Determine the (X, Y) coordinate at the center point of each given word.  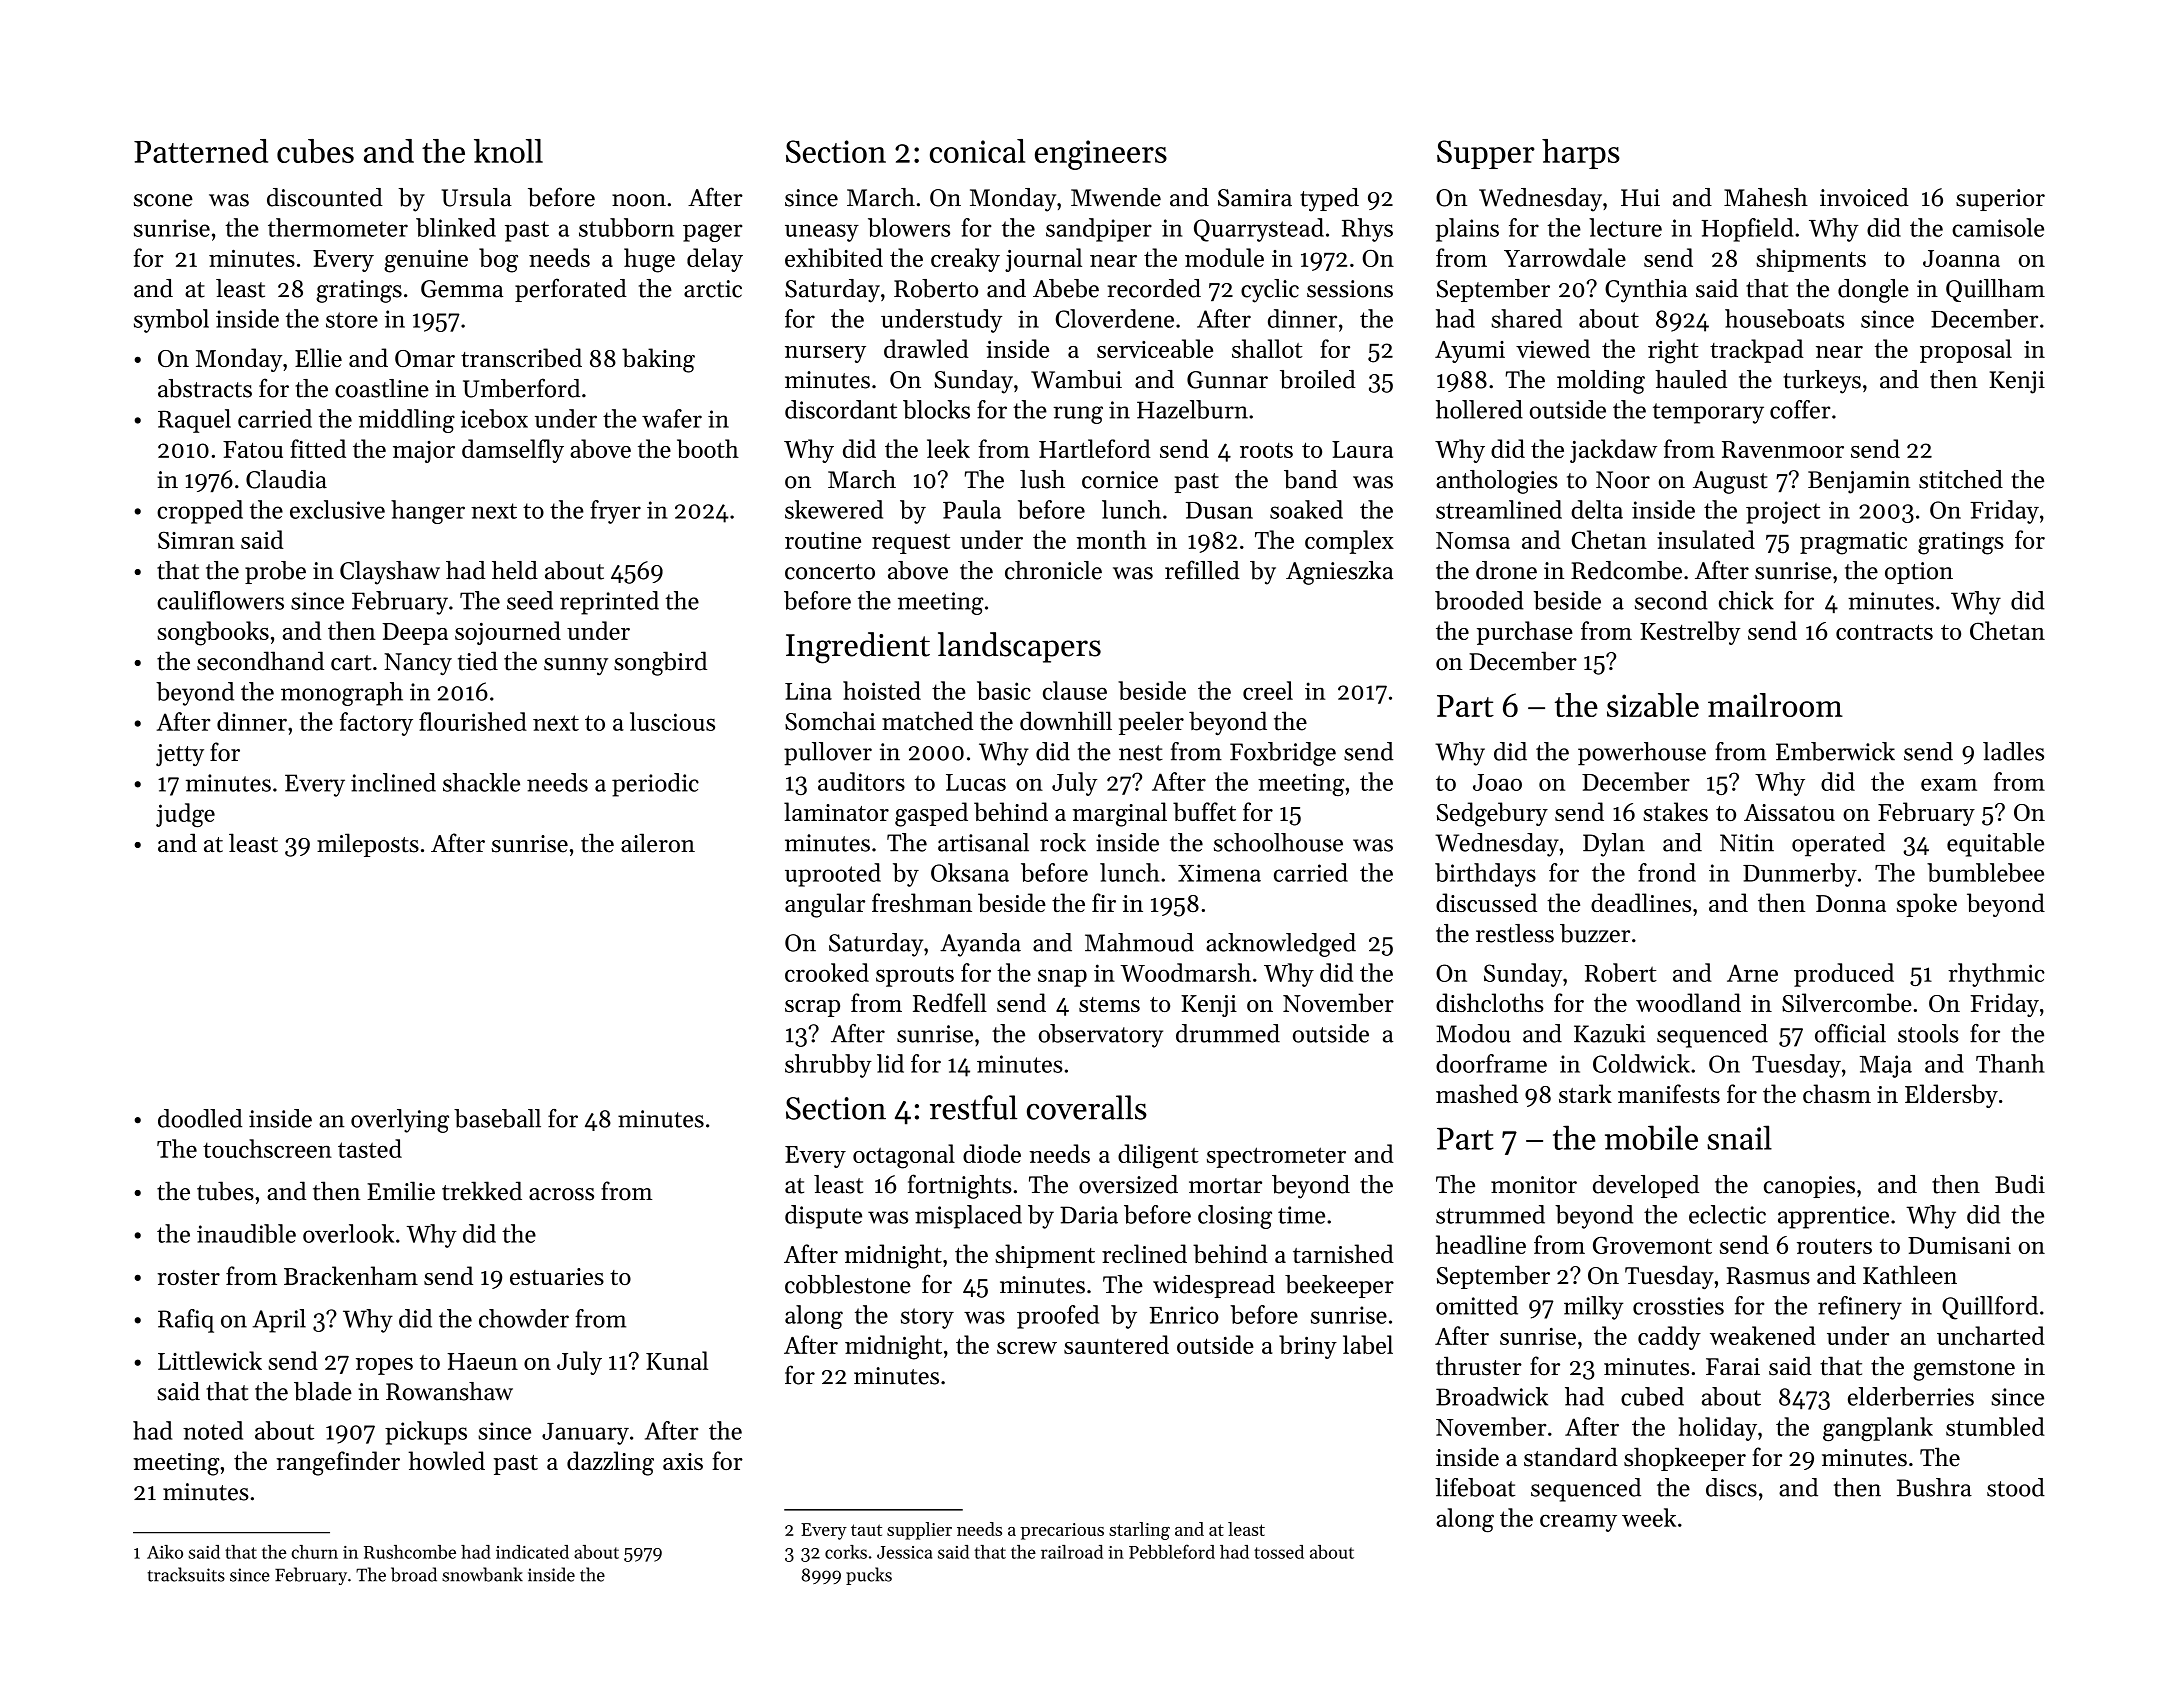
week (1649, 1517)
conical (977, 151)
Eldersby (1951, 1096)
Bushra (1934, 1487)
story (927, 1318)
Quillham (1995, 290)
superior (2000, 200)
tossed (1279, 1552)
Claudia (286, 479)
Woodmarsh (1186, 972)
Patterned (201, 151)
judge (185, 815)
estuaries (557, 1276)
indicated (532, 1552)
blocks (936, 409)
